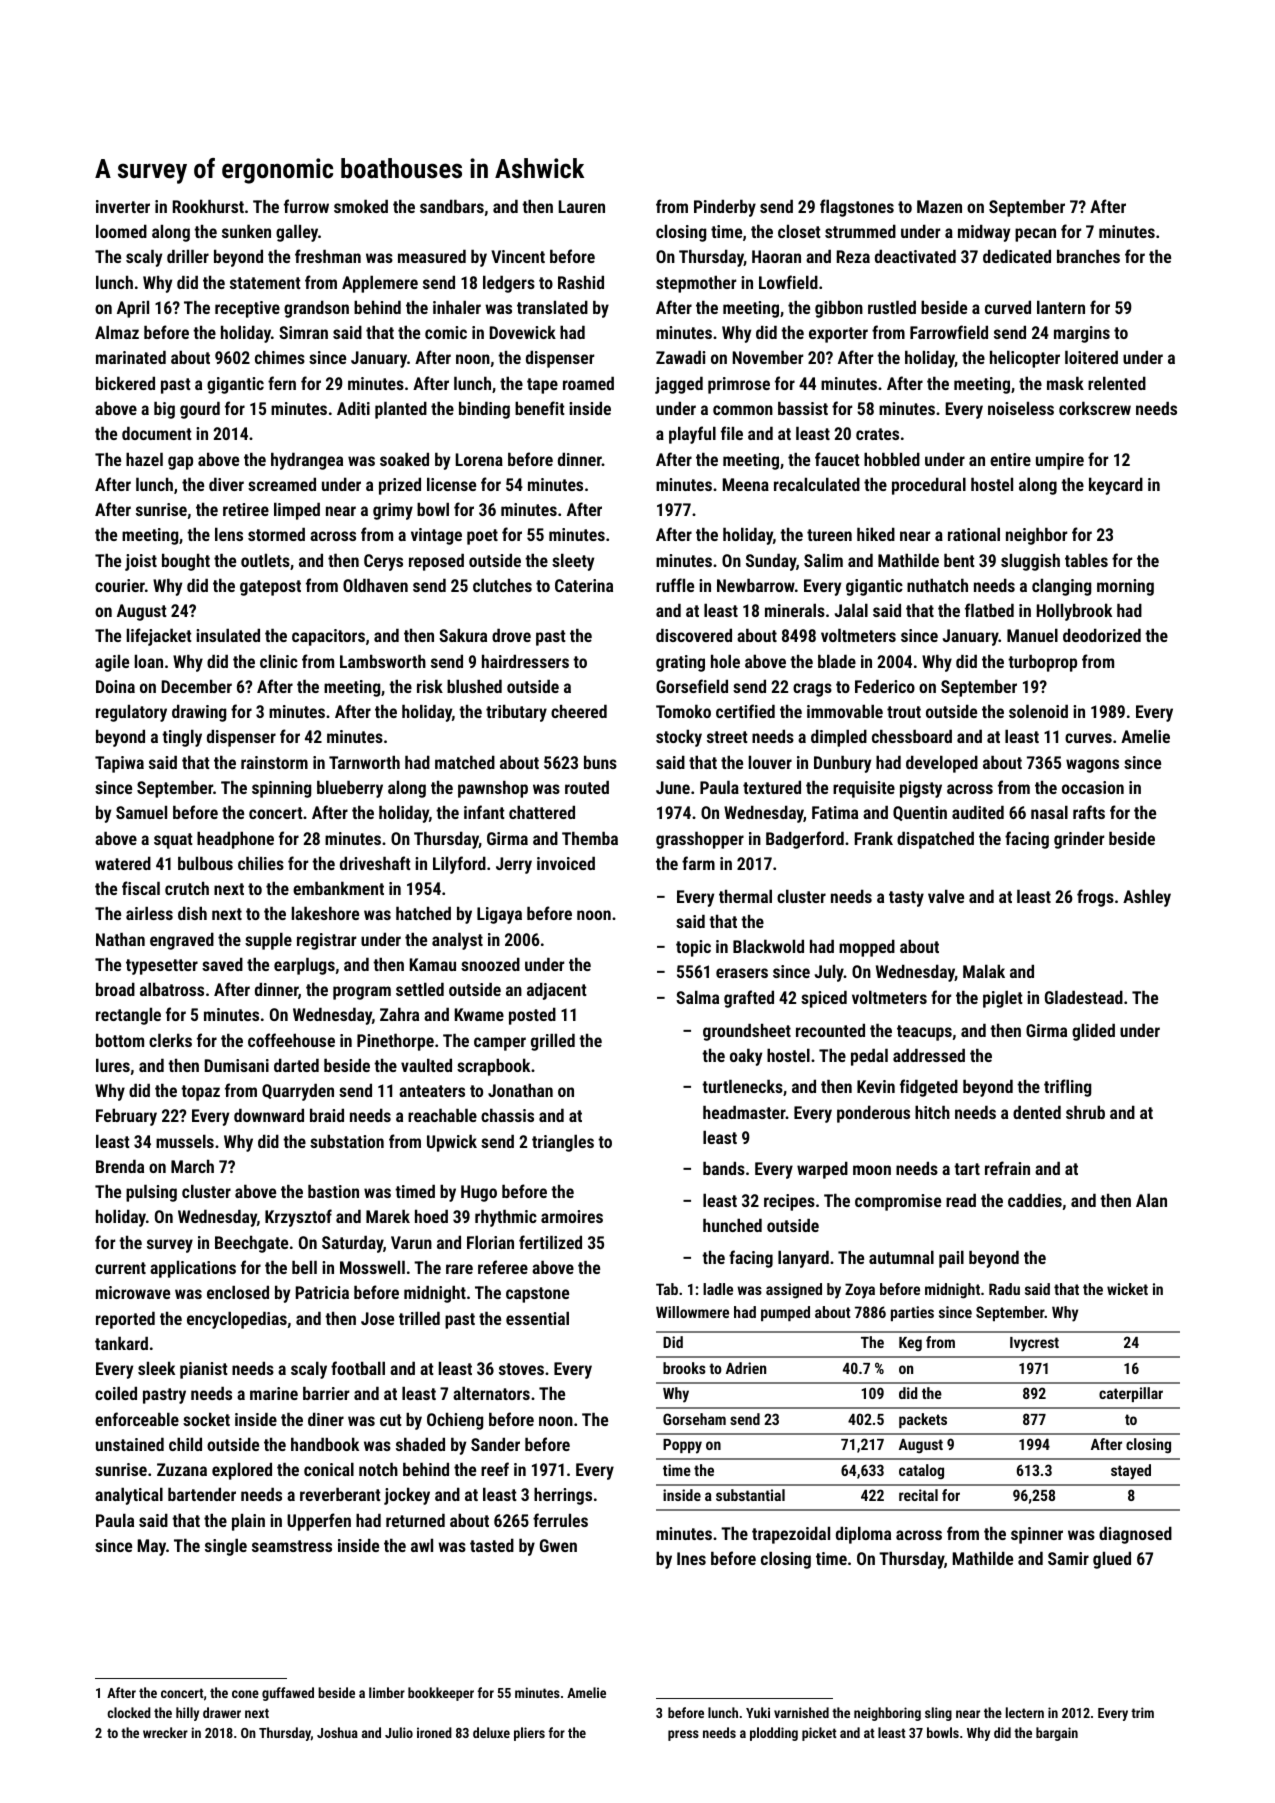 This screenshot has width=1275, height=1803. What do you see at coordinates (1093, 787) in the screenshot?
I see `occasion` at bounding box center [1093, 787].
